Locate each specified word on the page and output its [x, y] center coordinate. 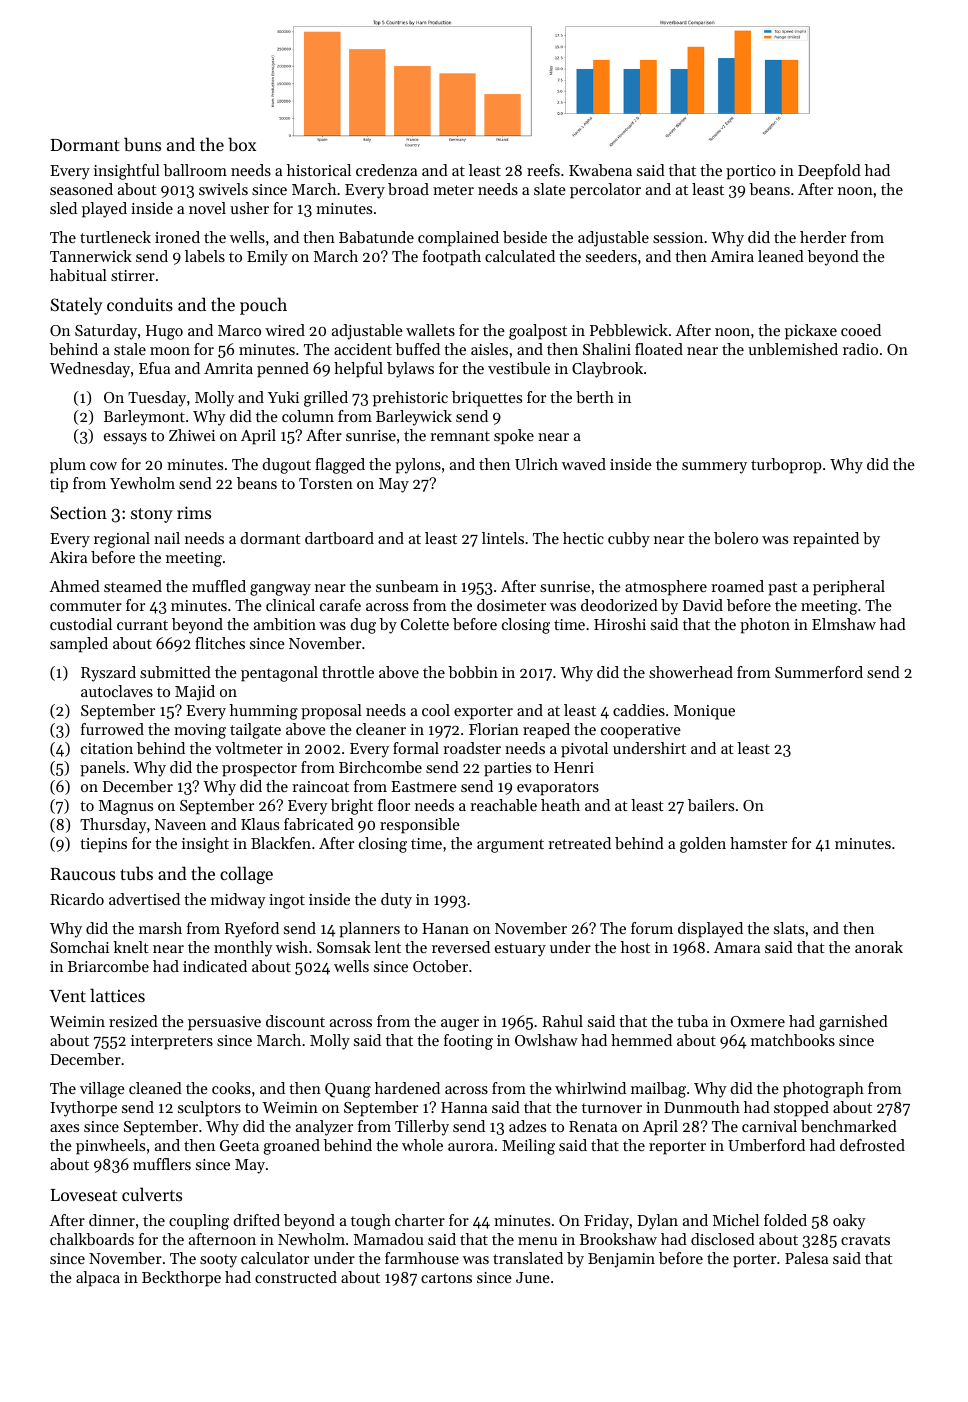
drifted [256, 1220]
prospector [259, 770]
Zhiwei [192, 435]
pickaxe [811, 332]
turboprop [786, 466]
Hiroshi [620, 624]
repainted [826, 540]
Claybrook [607, 370]
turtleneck [115, 237]
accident [363, 349]
